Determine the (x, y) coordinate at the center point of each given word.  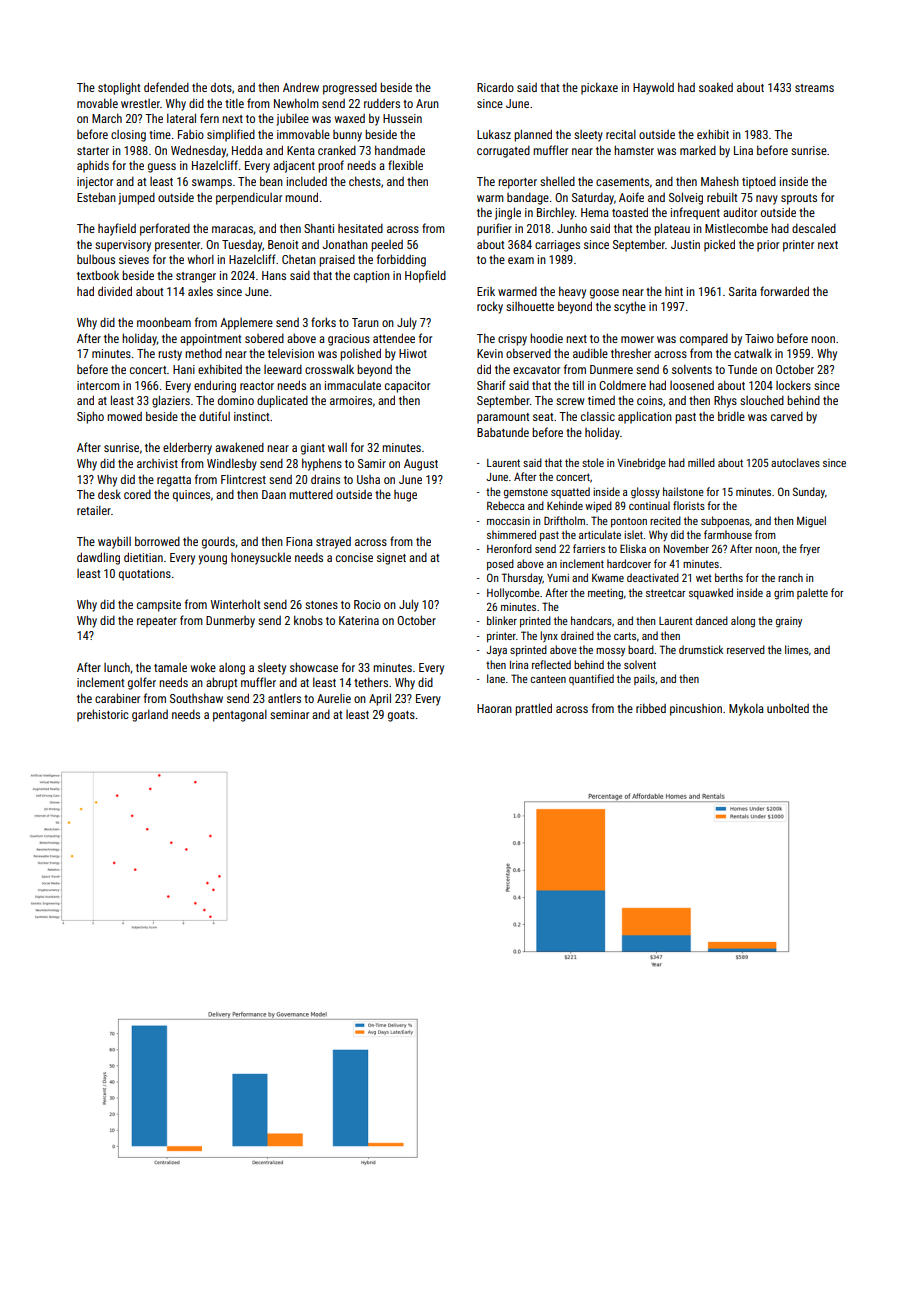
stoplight (119, 88)
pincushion (696, 710)
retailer (94, 510)
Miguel (811, 522)
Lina (743, 150)
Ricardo (495, 87)
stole (593, 462)
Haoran (494, 708)
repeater (157, 622)
